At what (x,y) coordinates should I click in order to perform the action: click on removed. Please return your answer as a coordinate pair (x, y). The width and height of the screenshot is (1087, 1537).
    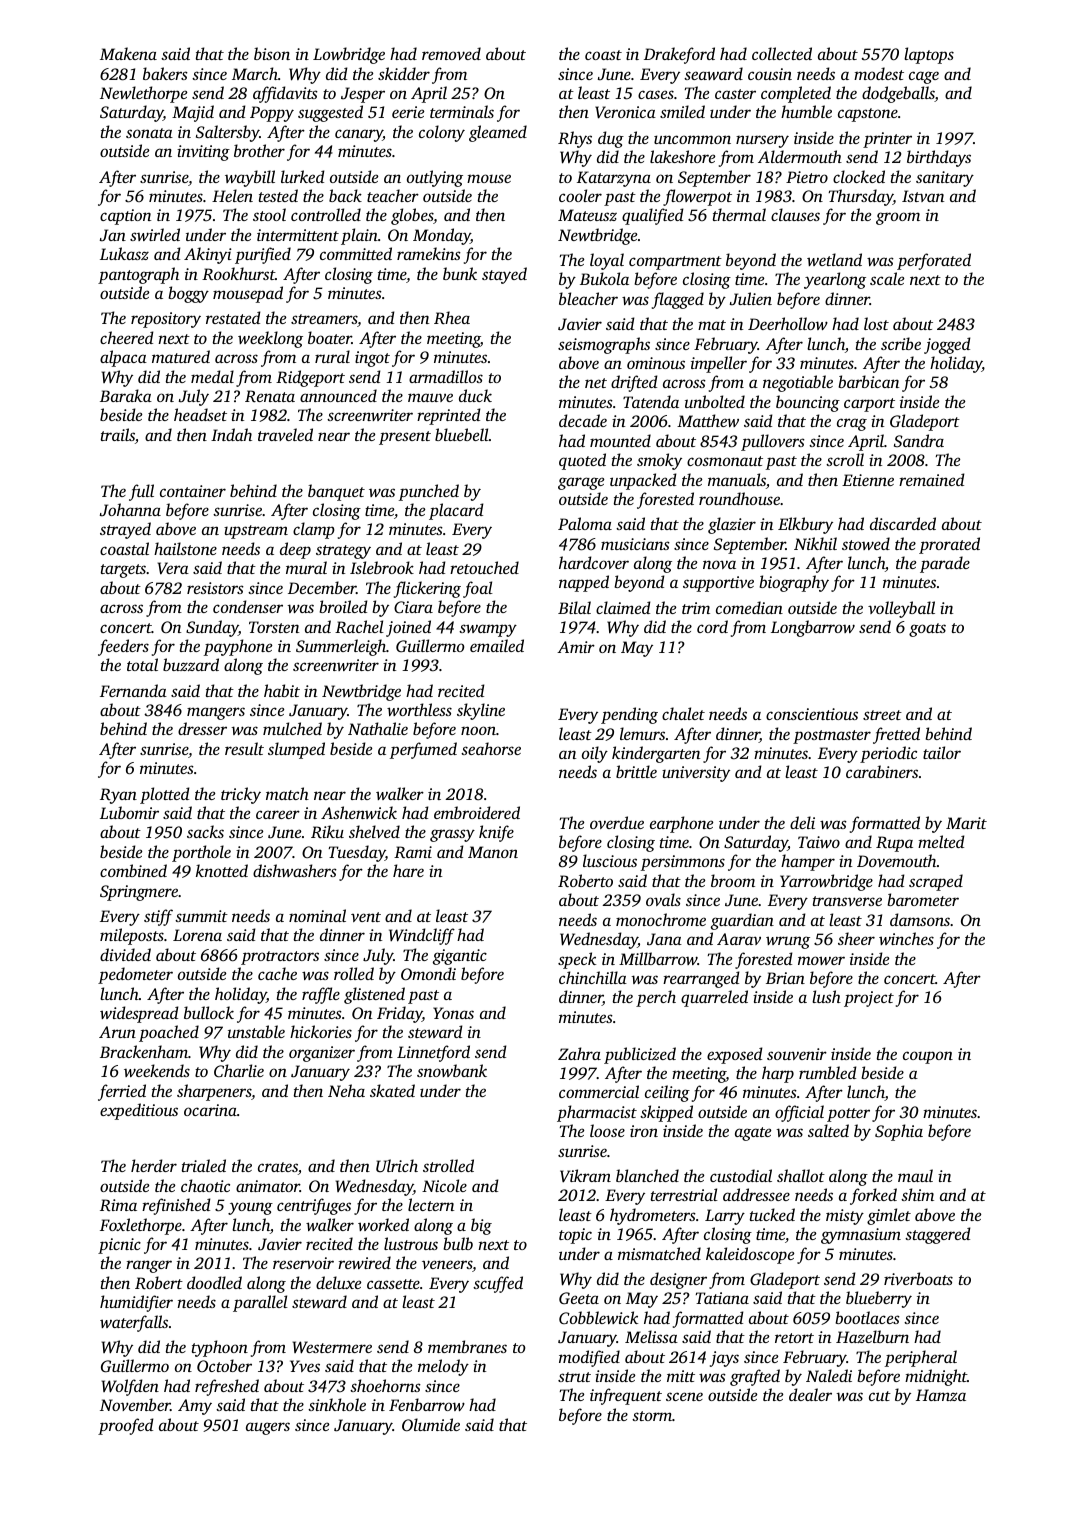
    Looking at the image, I should click on (451, 53).
